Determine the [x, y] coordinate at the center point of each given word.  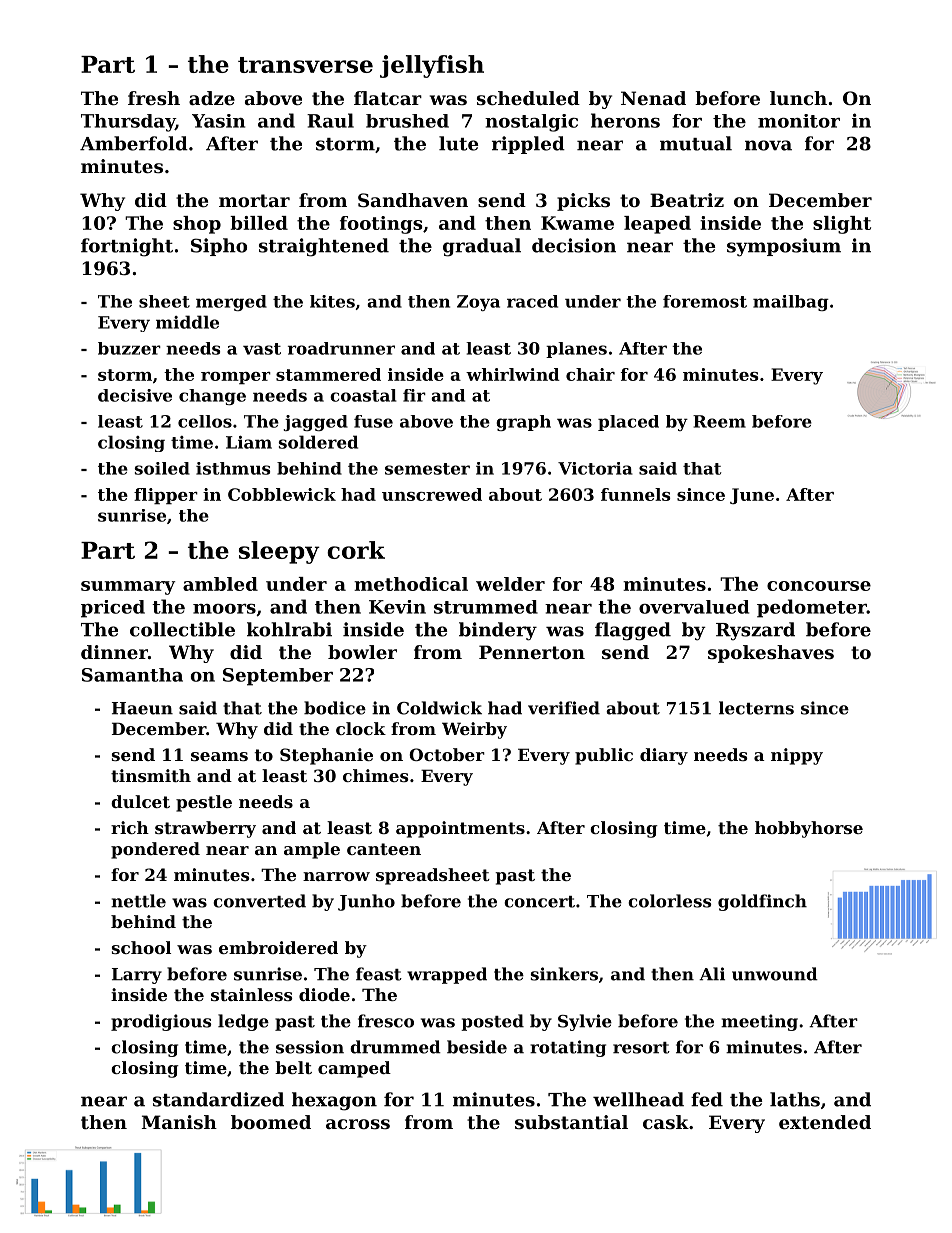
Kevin [397, 607]
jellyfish [432, 66]
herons [625, 120]
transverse [305, 65]
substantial [571, 1122]
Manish [179, 1122]
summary [128, 588]
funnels [635, 494]
